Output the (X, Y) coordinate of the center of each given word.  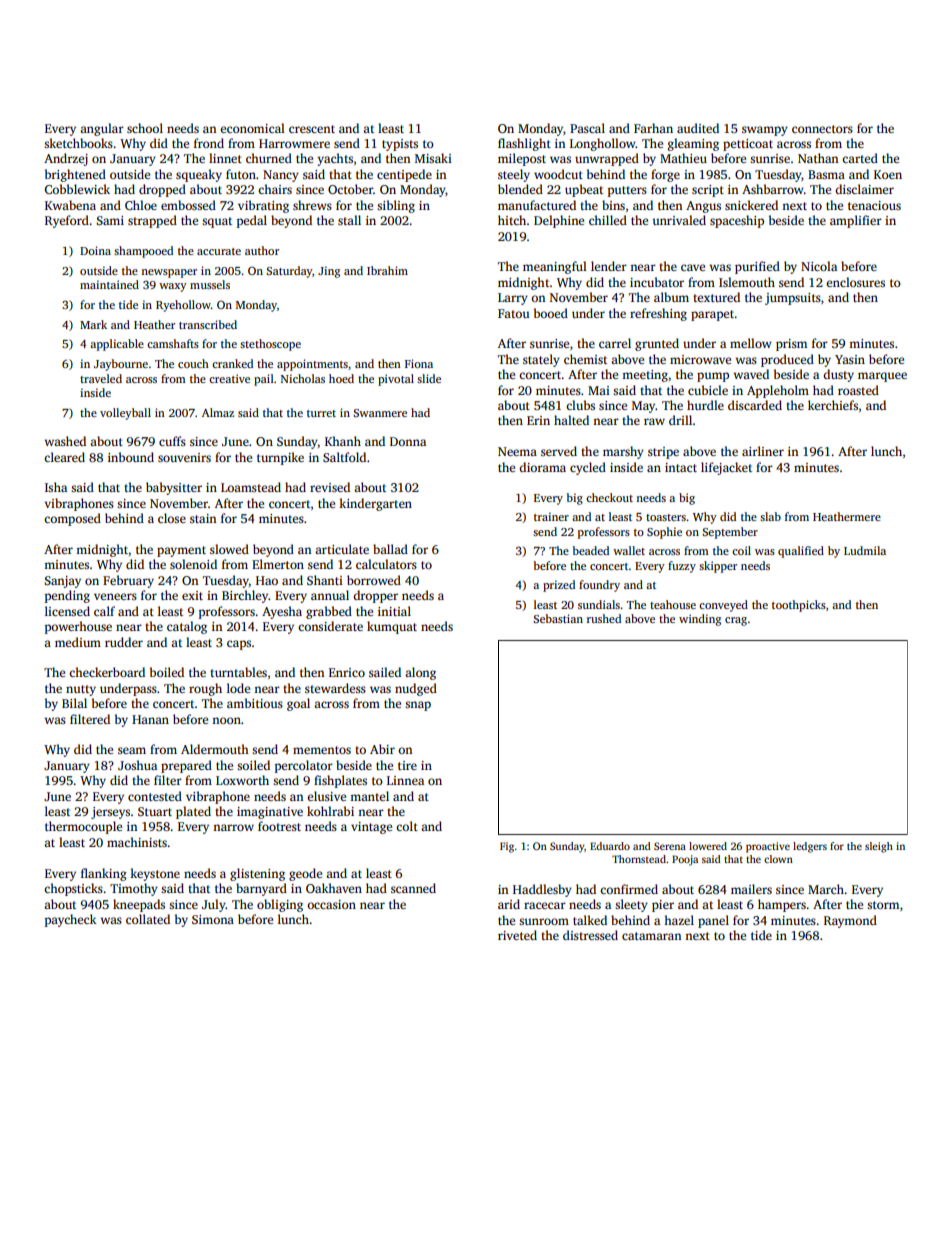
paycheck (71, 920)
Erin (538, 420)
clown (778, 859)
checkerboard (107, 672)
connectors (822, 129)
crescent (312, 129)
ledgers (810, 847)
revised (330, 487)
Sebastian (558, 618)
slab (770, 516)
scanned (413, 888)
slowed (229, 549)
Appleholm (778, 391)
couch (193, 363)
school (145, 128)
